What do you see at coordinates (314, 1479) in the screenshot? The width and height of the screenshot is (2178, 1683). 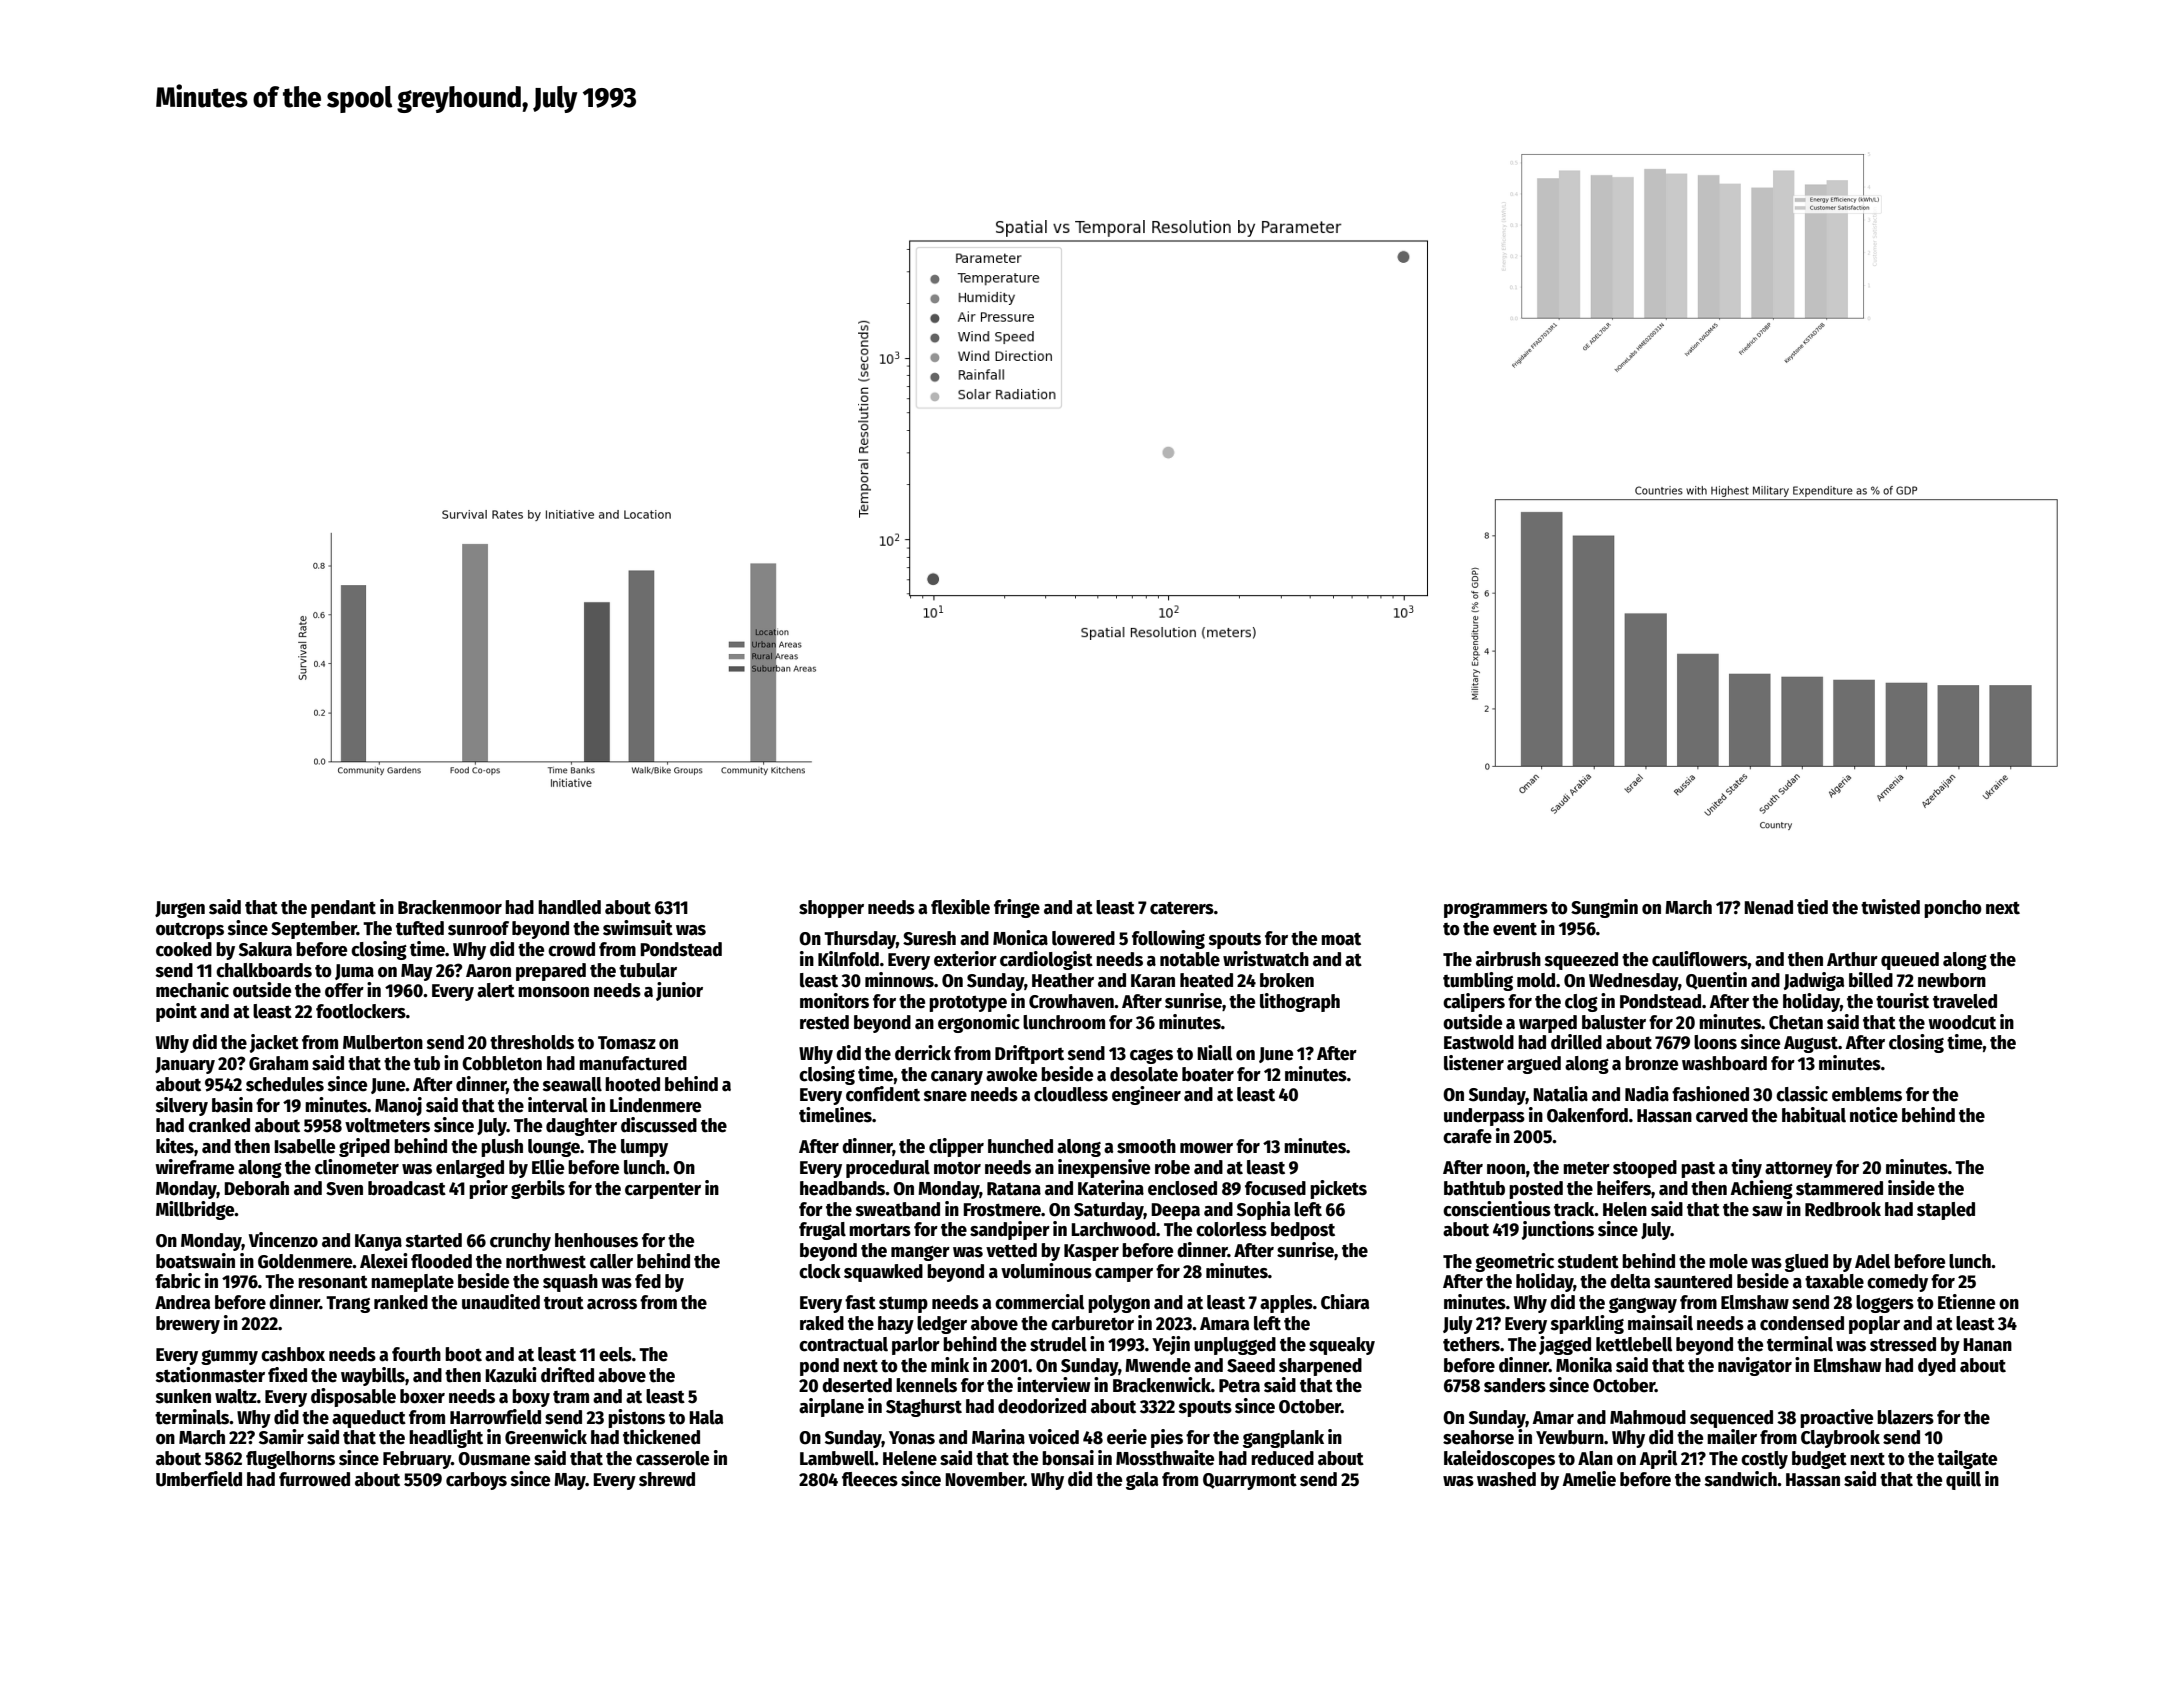 I see `furrowed` at bounding box center [314, 1479].
